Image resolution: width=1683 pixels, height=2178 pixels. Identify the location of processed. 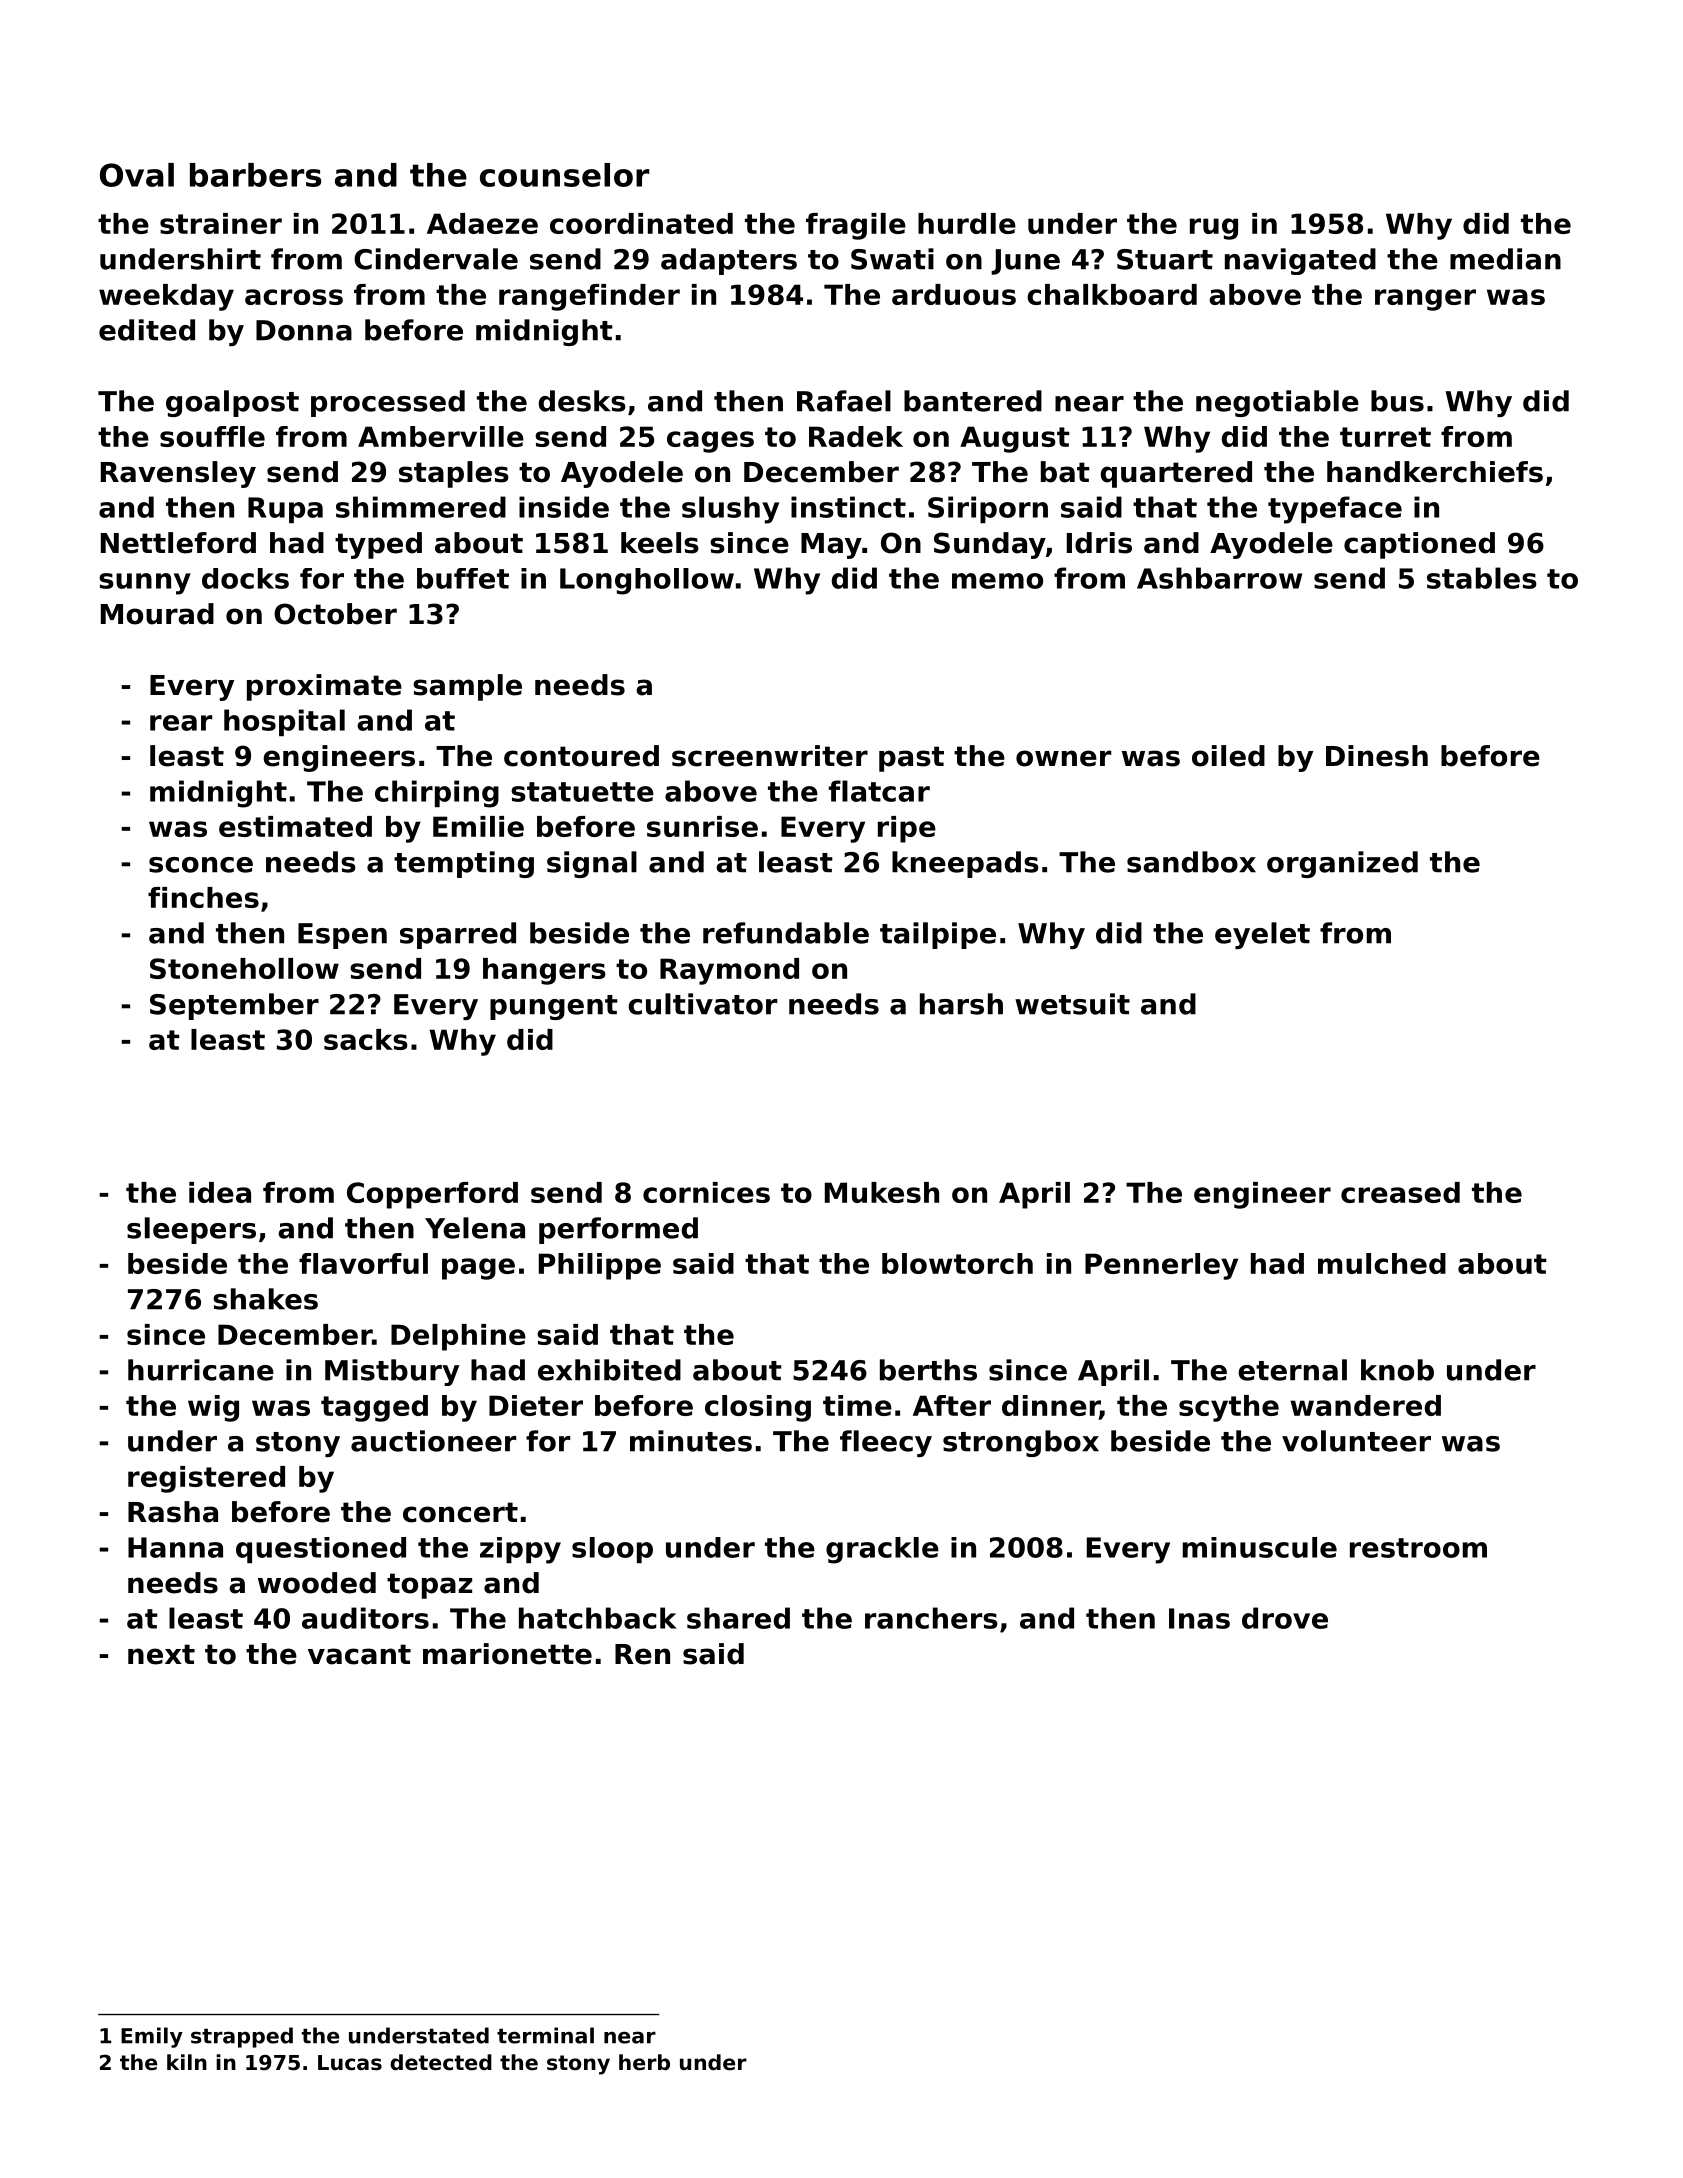
(388, 403).
